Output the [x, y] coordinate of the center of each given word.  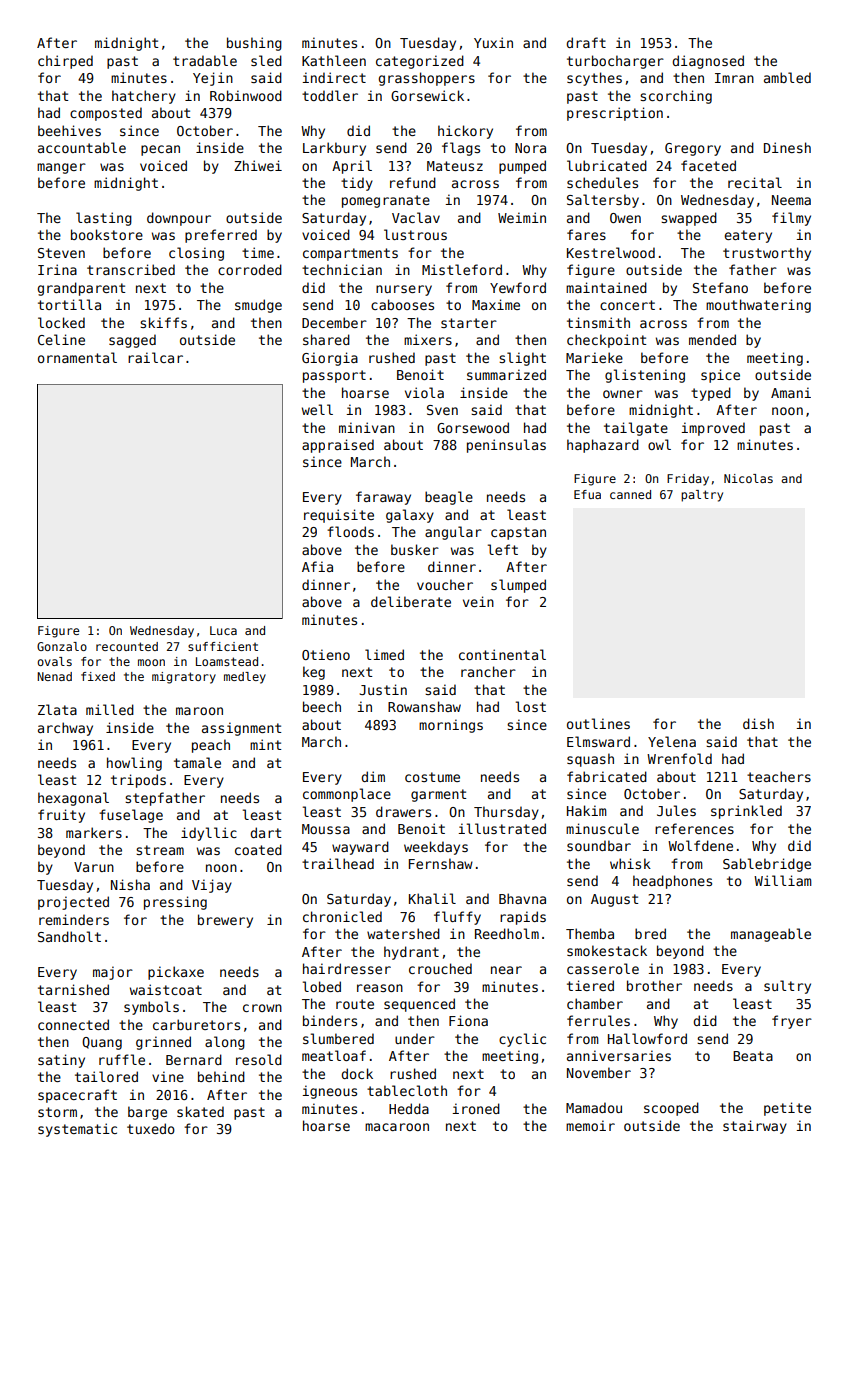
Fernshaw [441, 863]
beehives [69, 130]
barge [147, 1113]
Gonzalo [62, 646]
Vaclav [416, 217]
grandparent [81, 289]
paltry [702, 496]
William [783, 880]
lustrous [415, 234]
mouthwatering [758, 306]
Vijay [212, 886]
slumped [518, 586]
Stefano [720, 287]
